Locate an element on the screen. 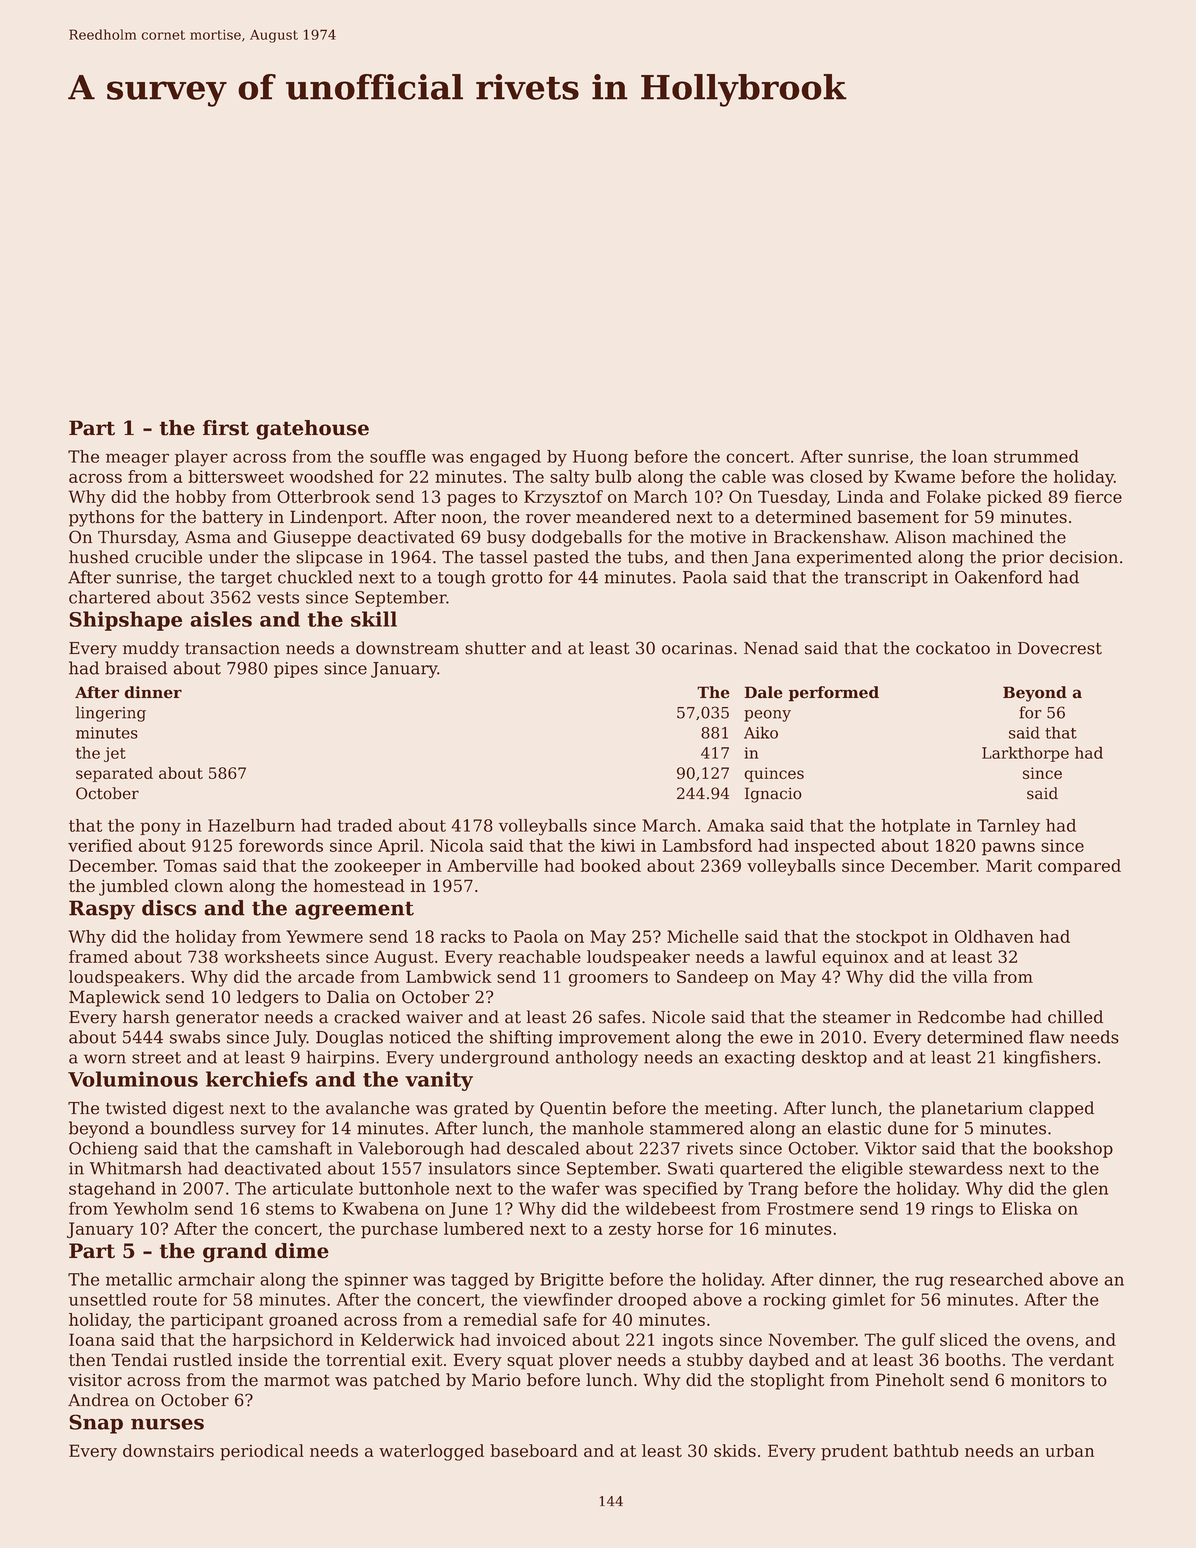  aisles is located at coordinates (221, 619).
